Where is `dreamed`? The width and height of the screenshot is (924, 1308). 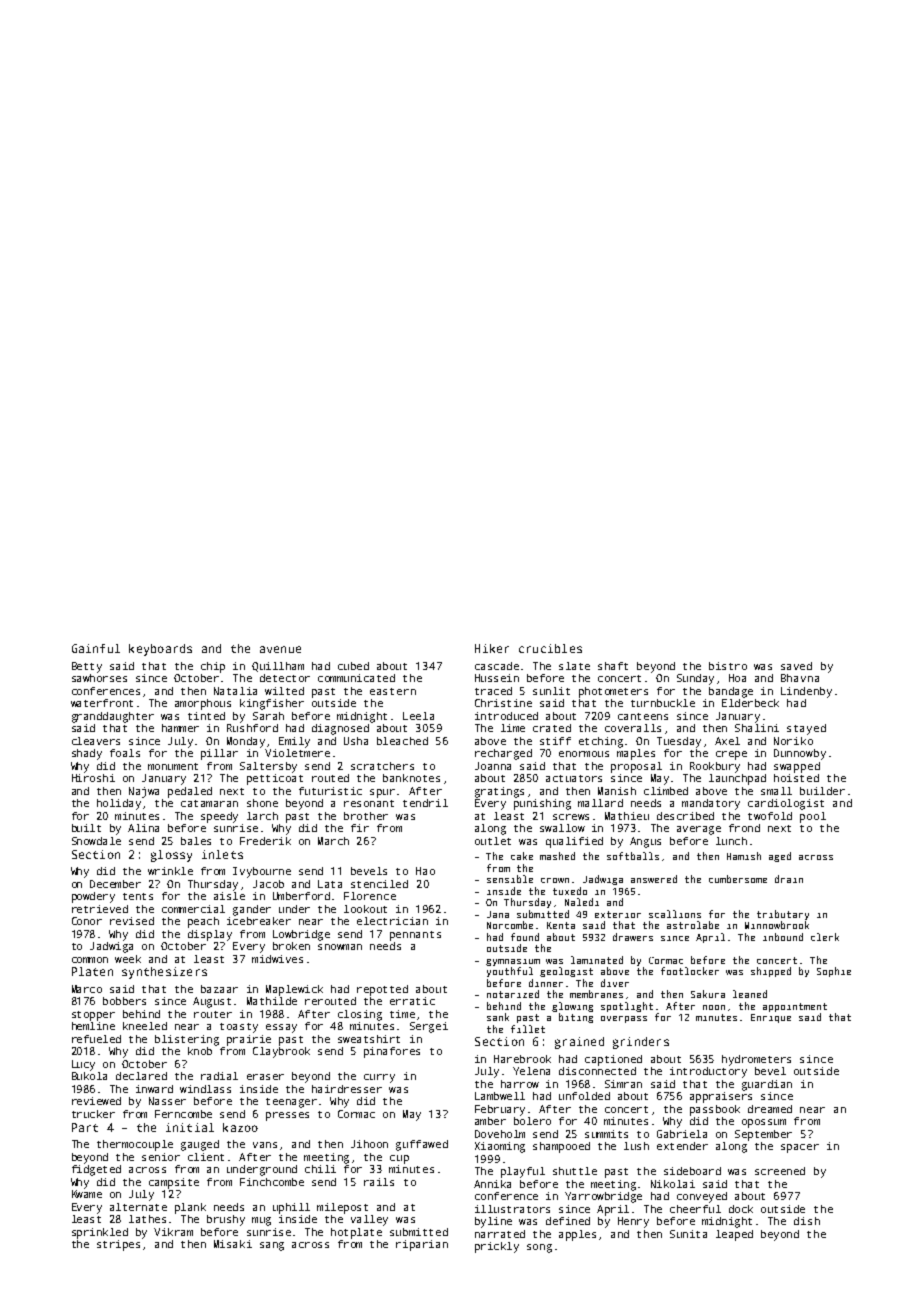 dreamed is located at coordinates (770, 1109).
